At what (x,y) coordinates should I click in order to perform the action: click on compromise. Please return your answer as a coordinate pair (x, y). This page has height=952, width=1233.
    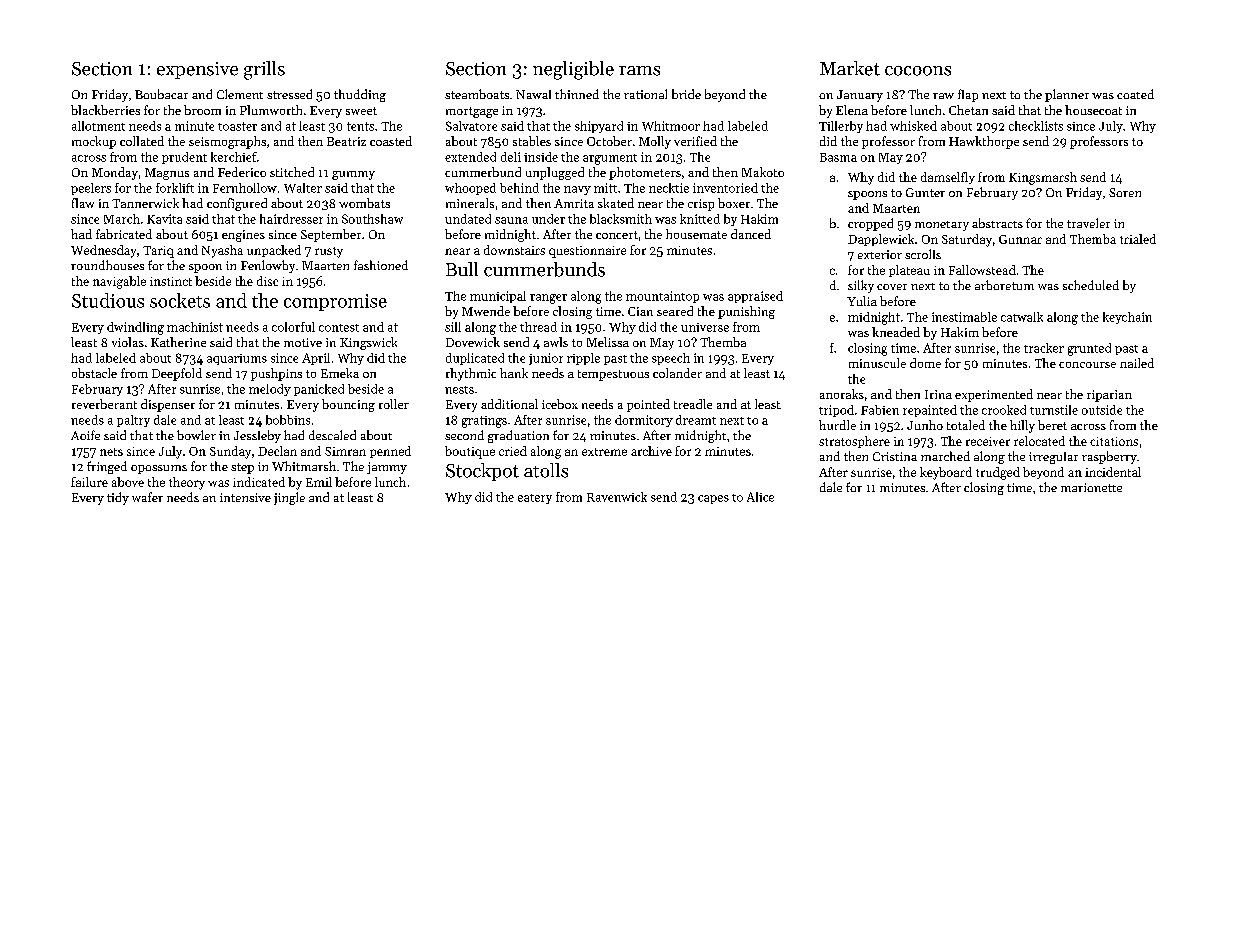
    Looking at the image, I should click on (335, 302).
